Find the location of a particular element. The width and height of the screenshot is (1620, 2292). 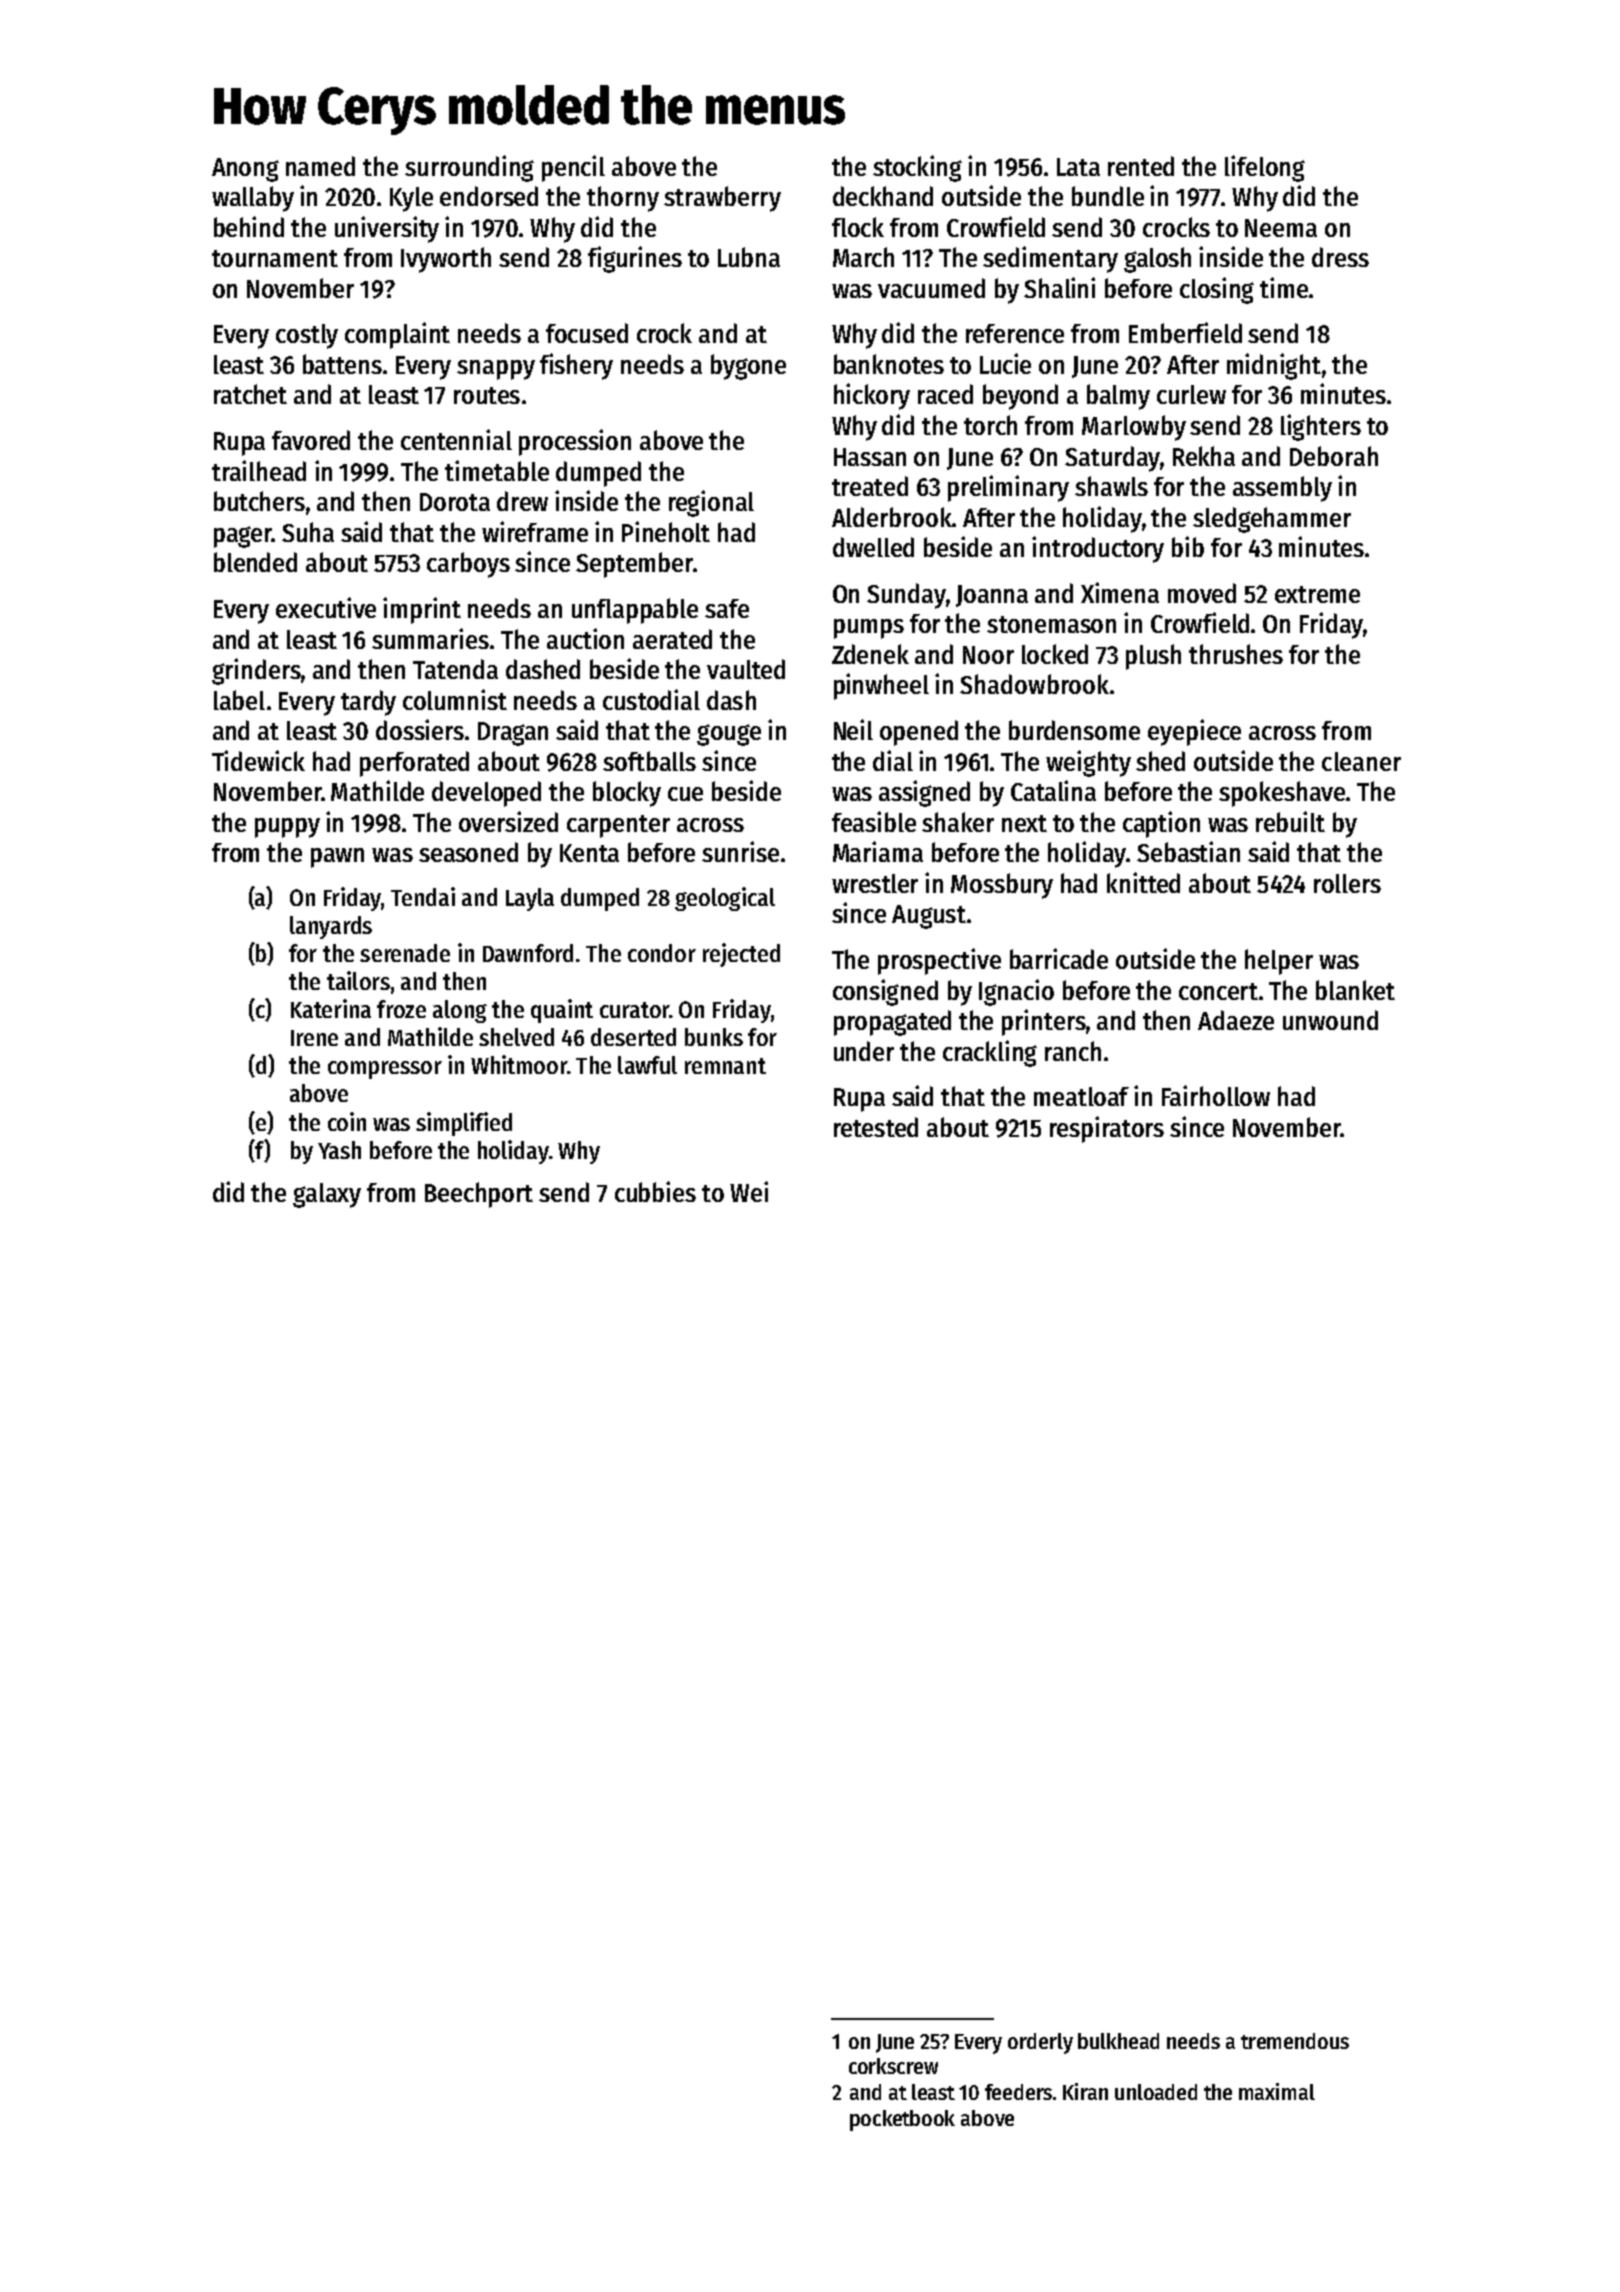

bulkhead is located at coordinates (1118, 2041).
